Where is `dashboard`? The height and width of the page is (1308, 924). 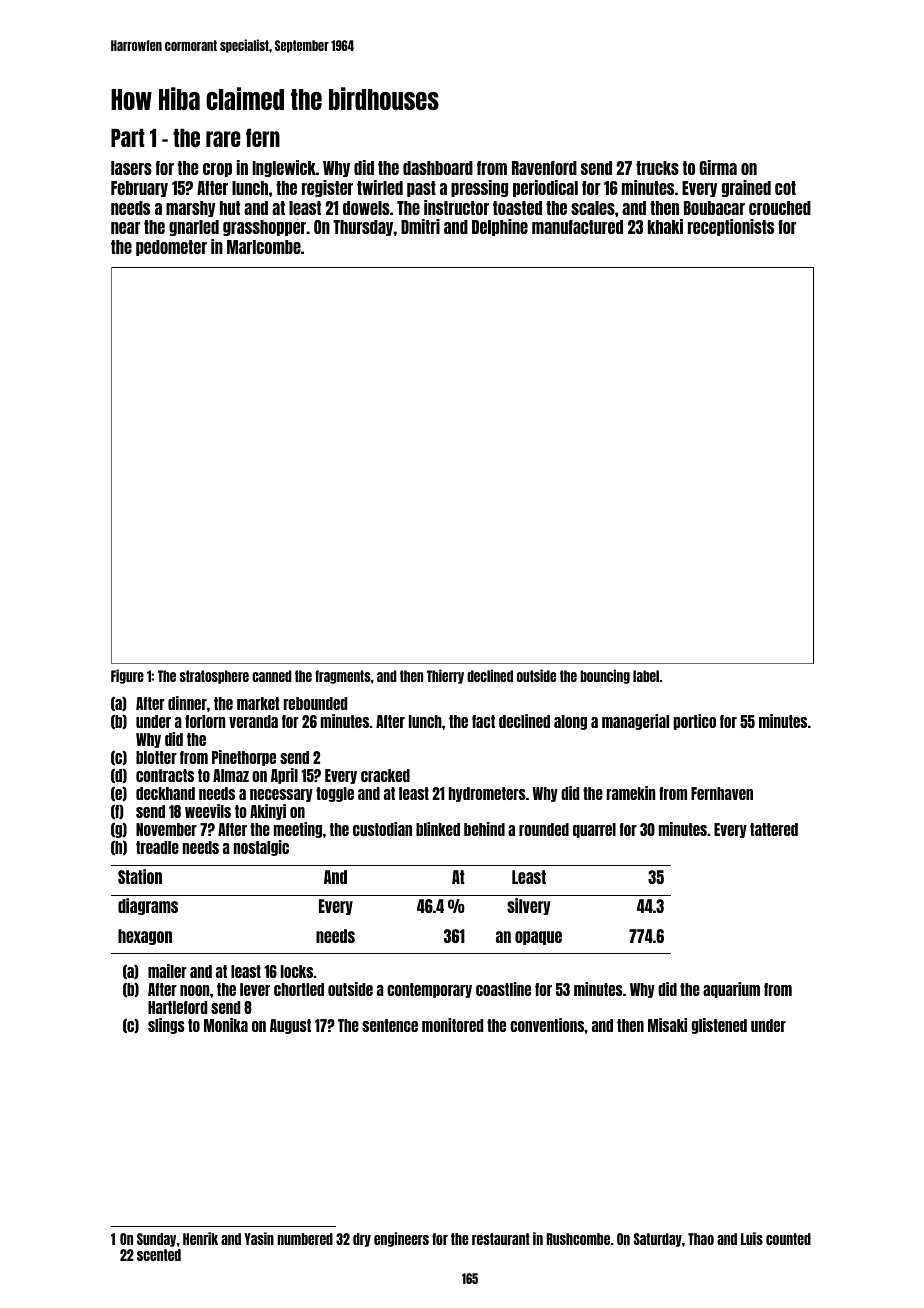 dashboard is located at coordinates (438, 168).
